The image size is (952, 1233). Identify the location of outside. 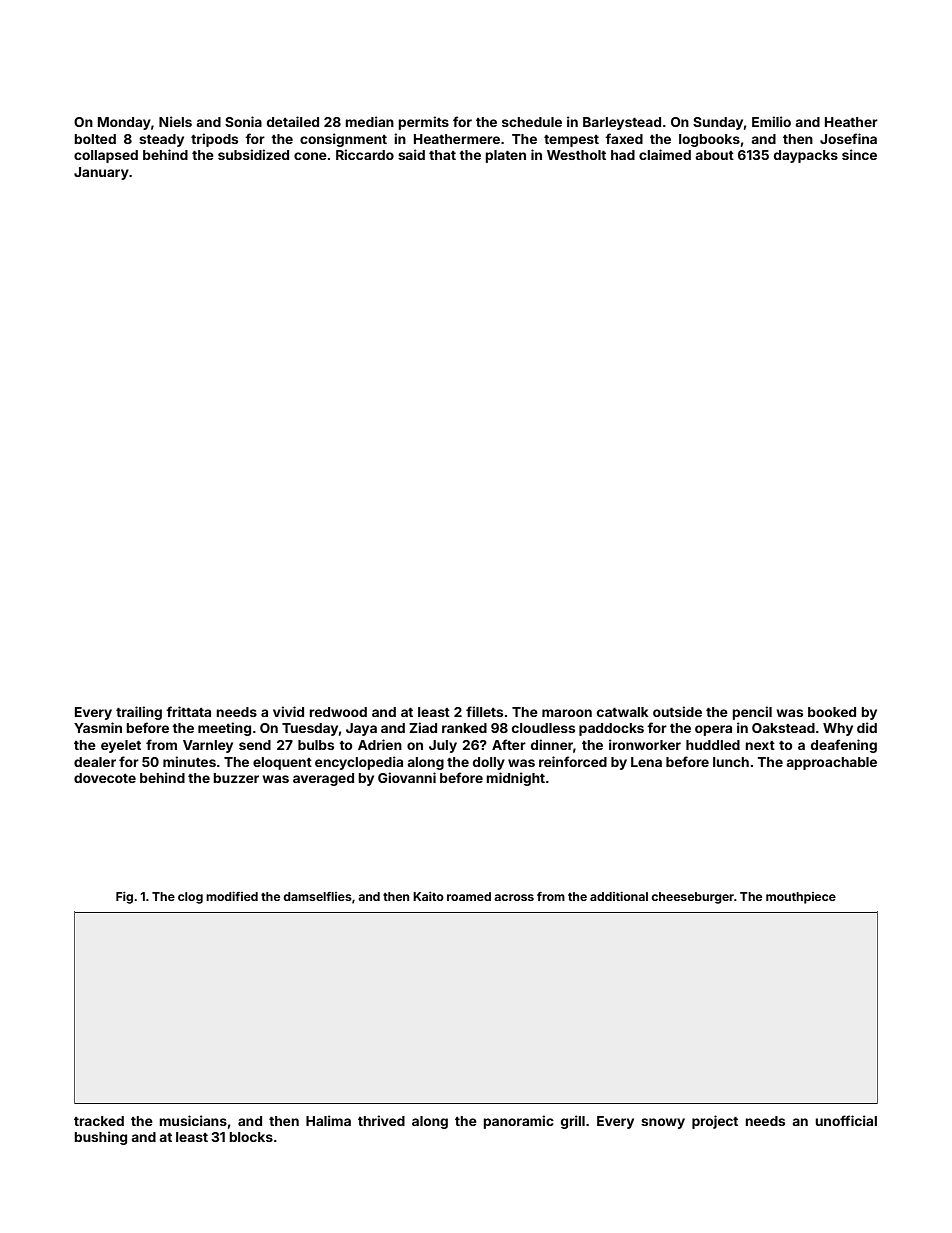
(677, 711).
